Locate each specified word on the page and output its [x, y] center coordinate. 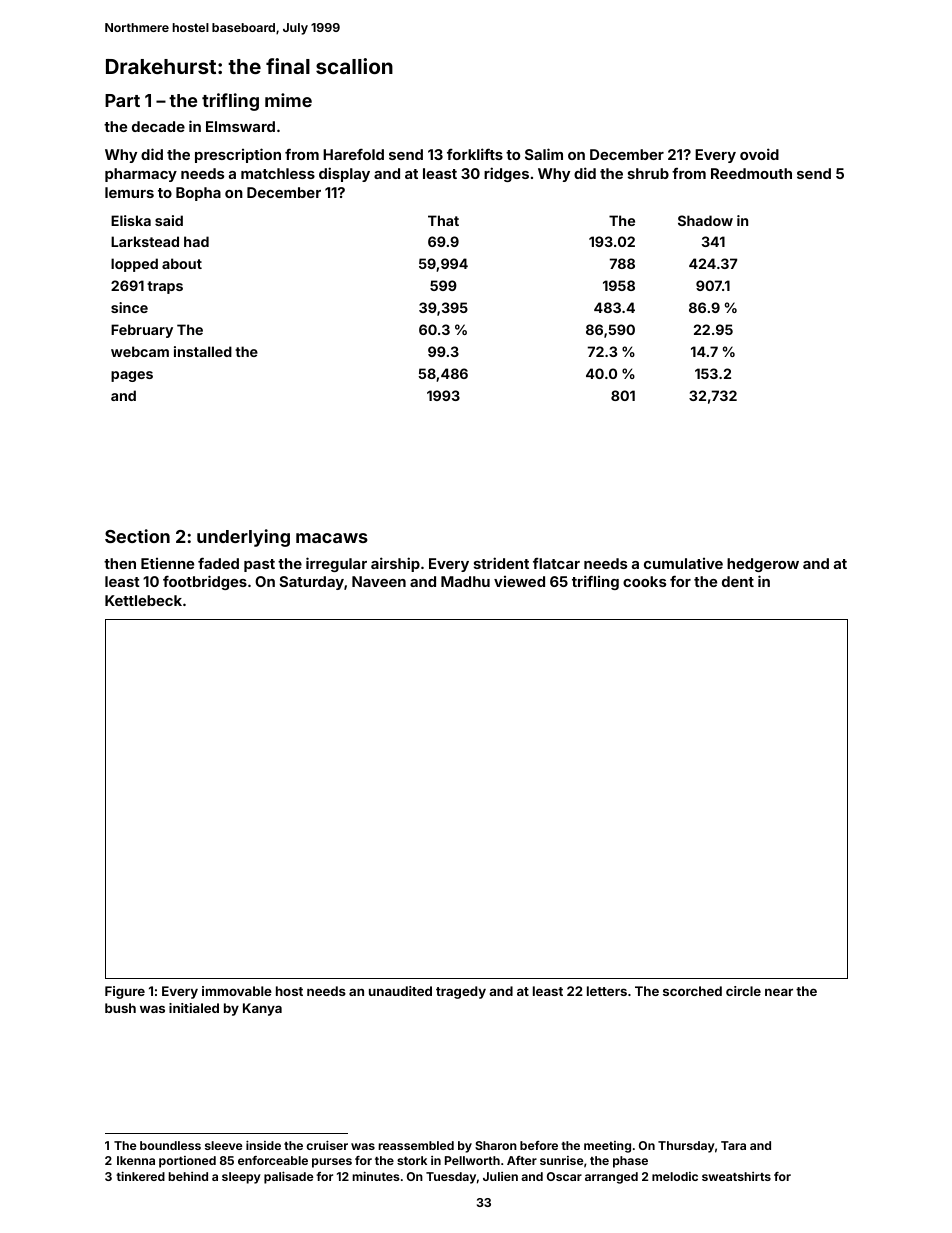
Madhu [465, 581]
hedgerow [763, 565]
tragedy [461, 992]
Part [122, 100]
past [259, 565]
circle [743, 991]
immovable [237, 991]
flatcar [556, 563]
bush [120, 1008]
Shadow [705, 220]
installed [203, 351]
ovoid [759, 154]
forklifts [475, 154]
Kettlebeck [143, 600]
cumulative [683, 563]
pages [132, 376]
